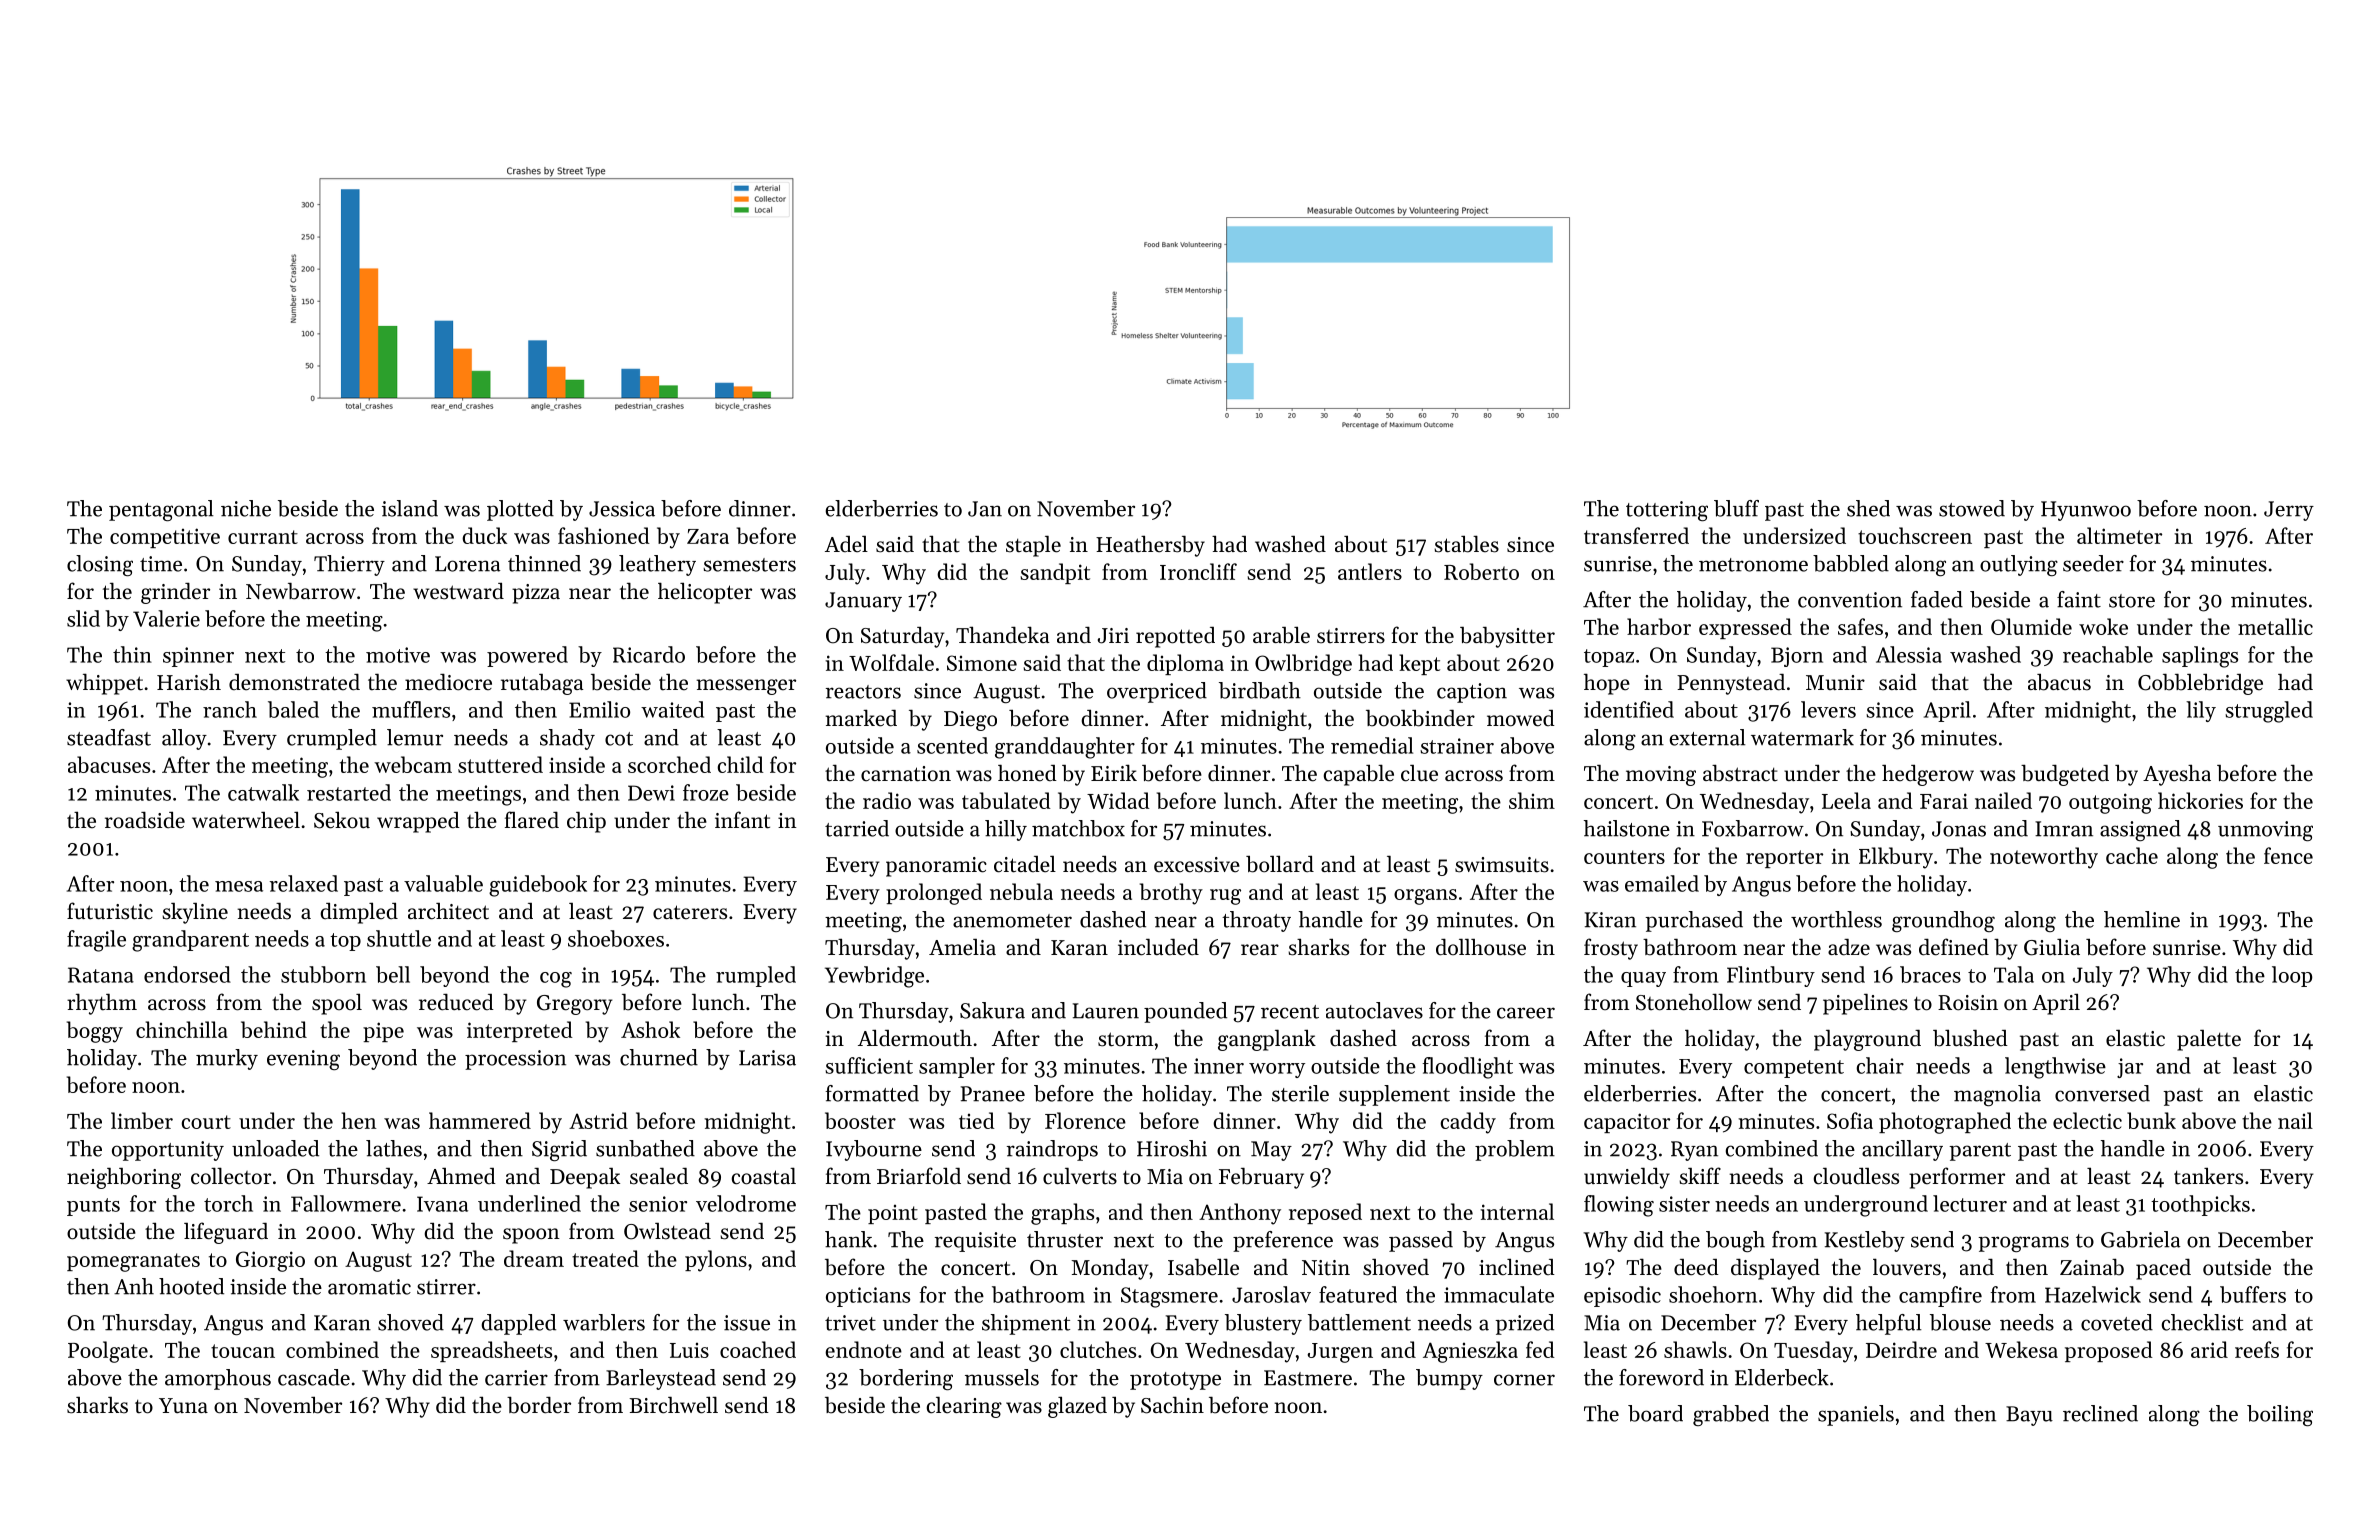  Describe the element at coordinates (165, 538) in the document. I see `competitive` at that location.
